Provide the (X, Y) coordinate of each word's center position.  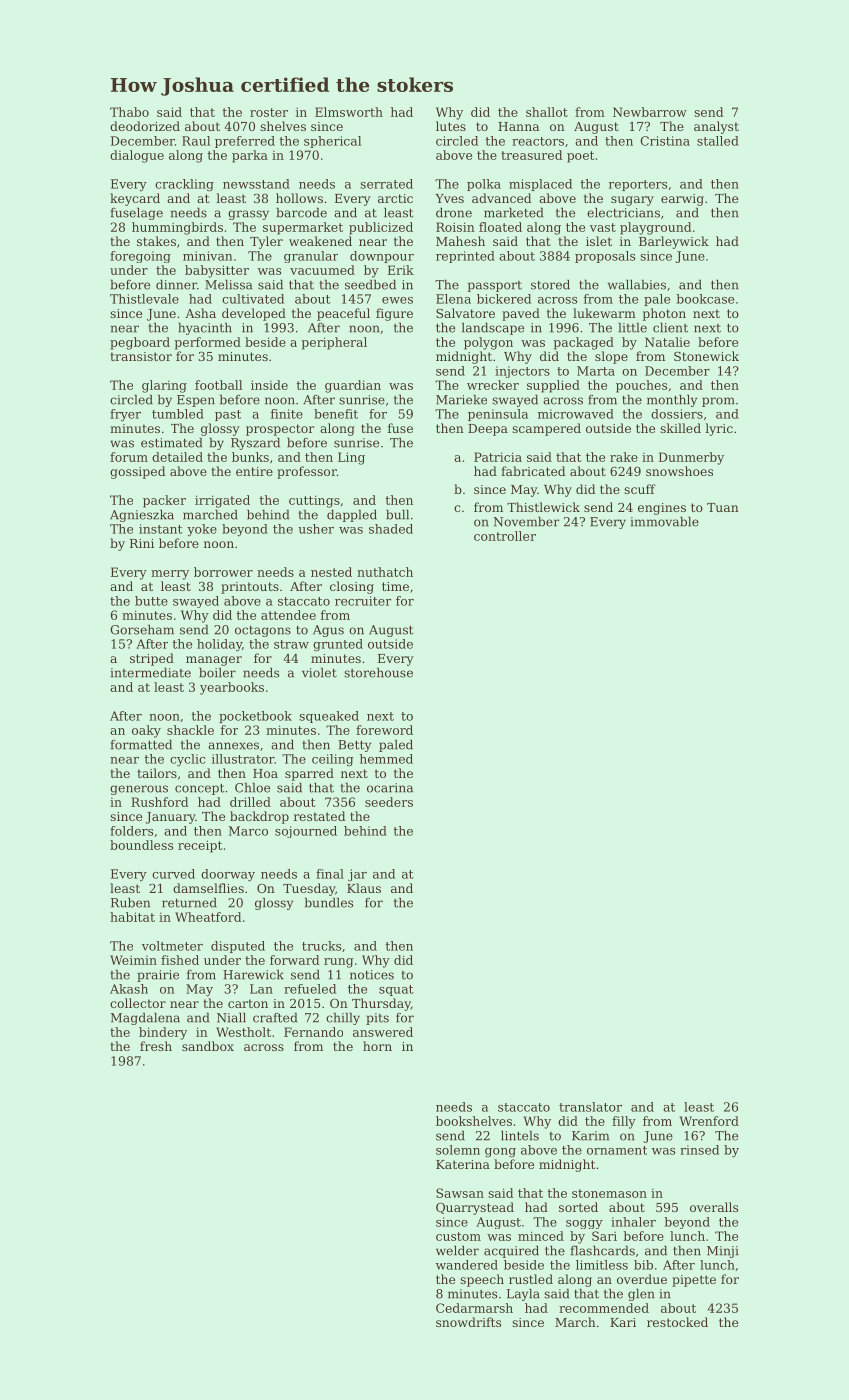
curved (173, 874)
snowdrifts (468, 1322)
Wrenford (709, 1121)
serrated (386, 184)
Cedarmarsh (474, 1308)
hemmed (386, 759)
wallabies (637, 284)
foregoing (140, 257)
